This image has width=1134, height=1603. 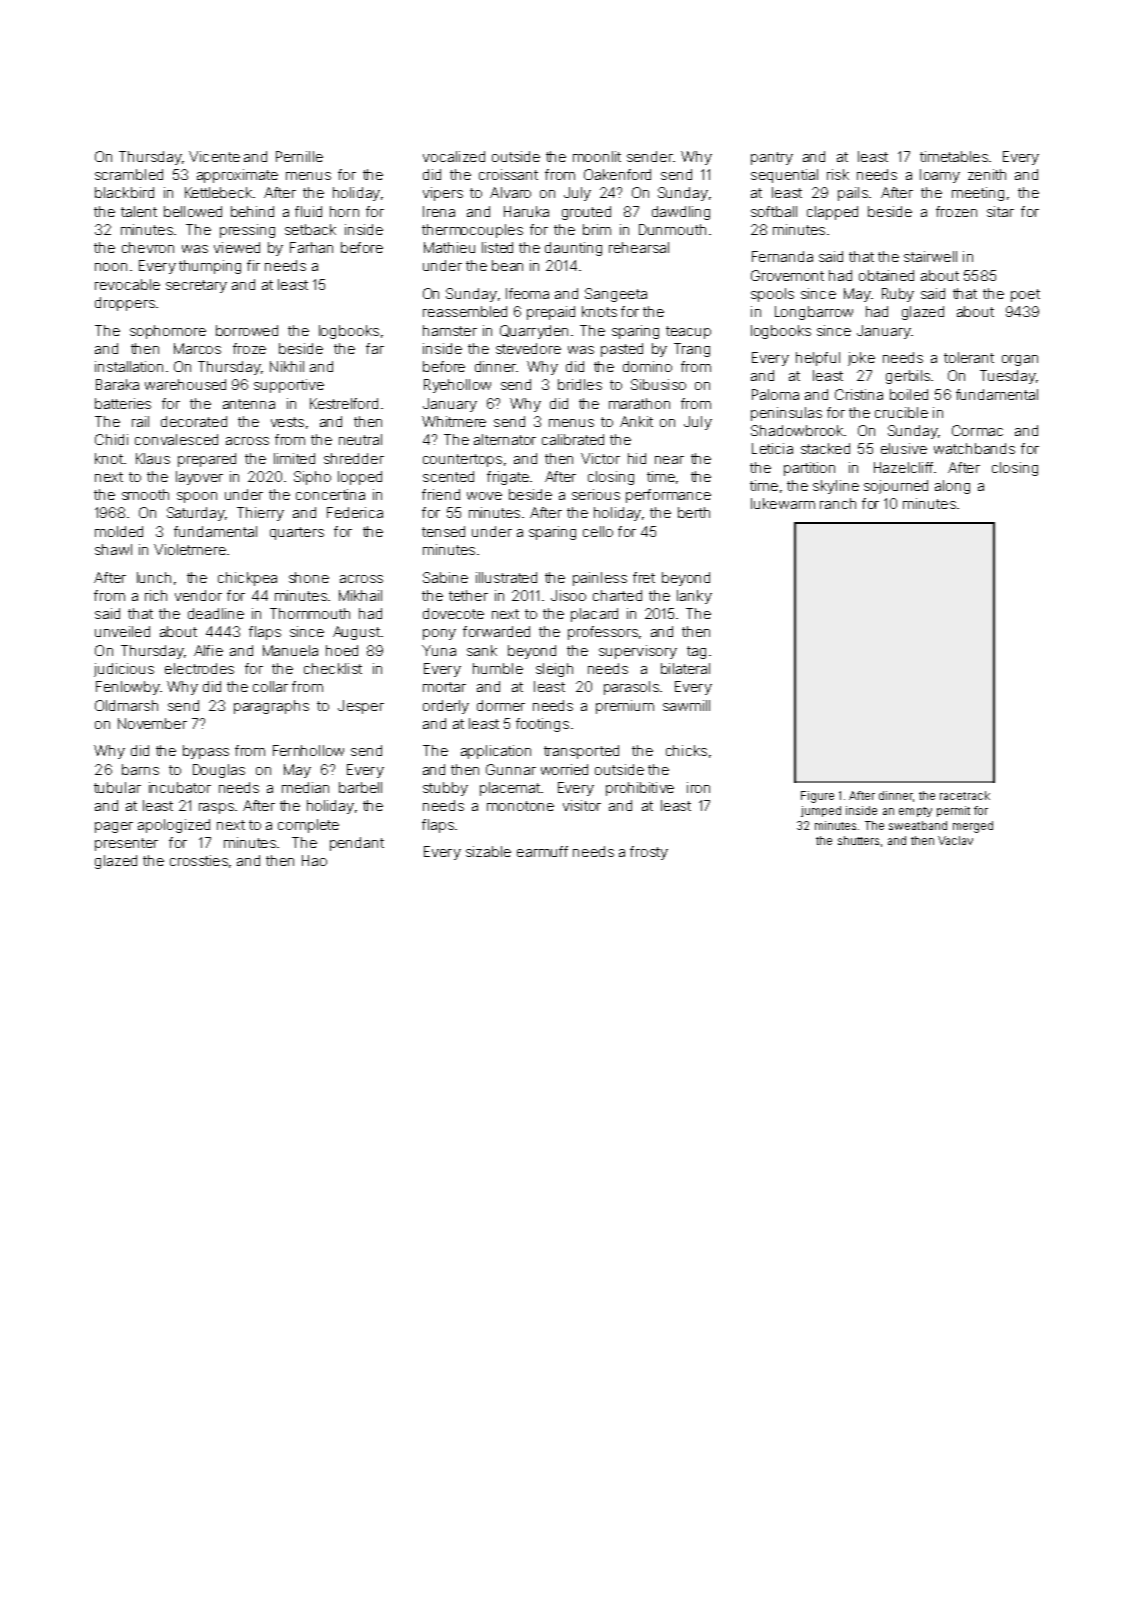 What do you see at coordinates (978, 194) in the image?
I see `meeting` at bounding box center [978, 194].
